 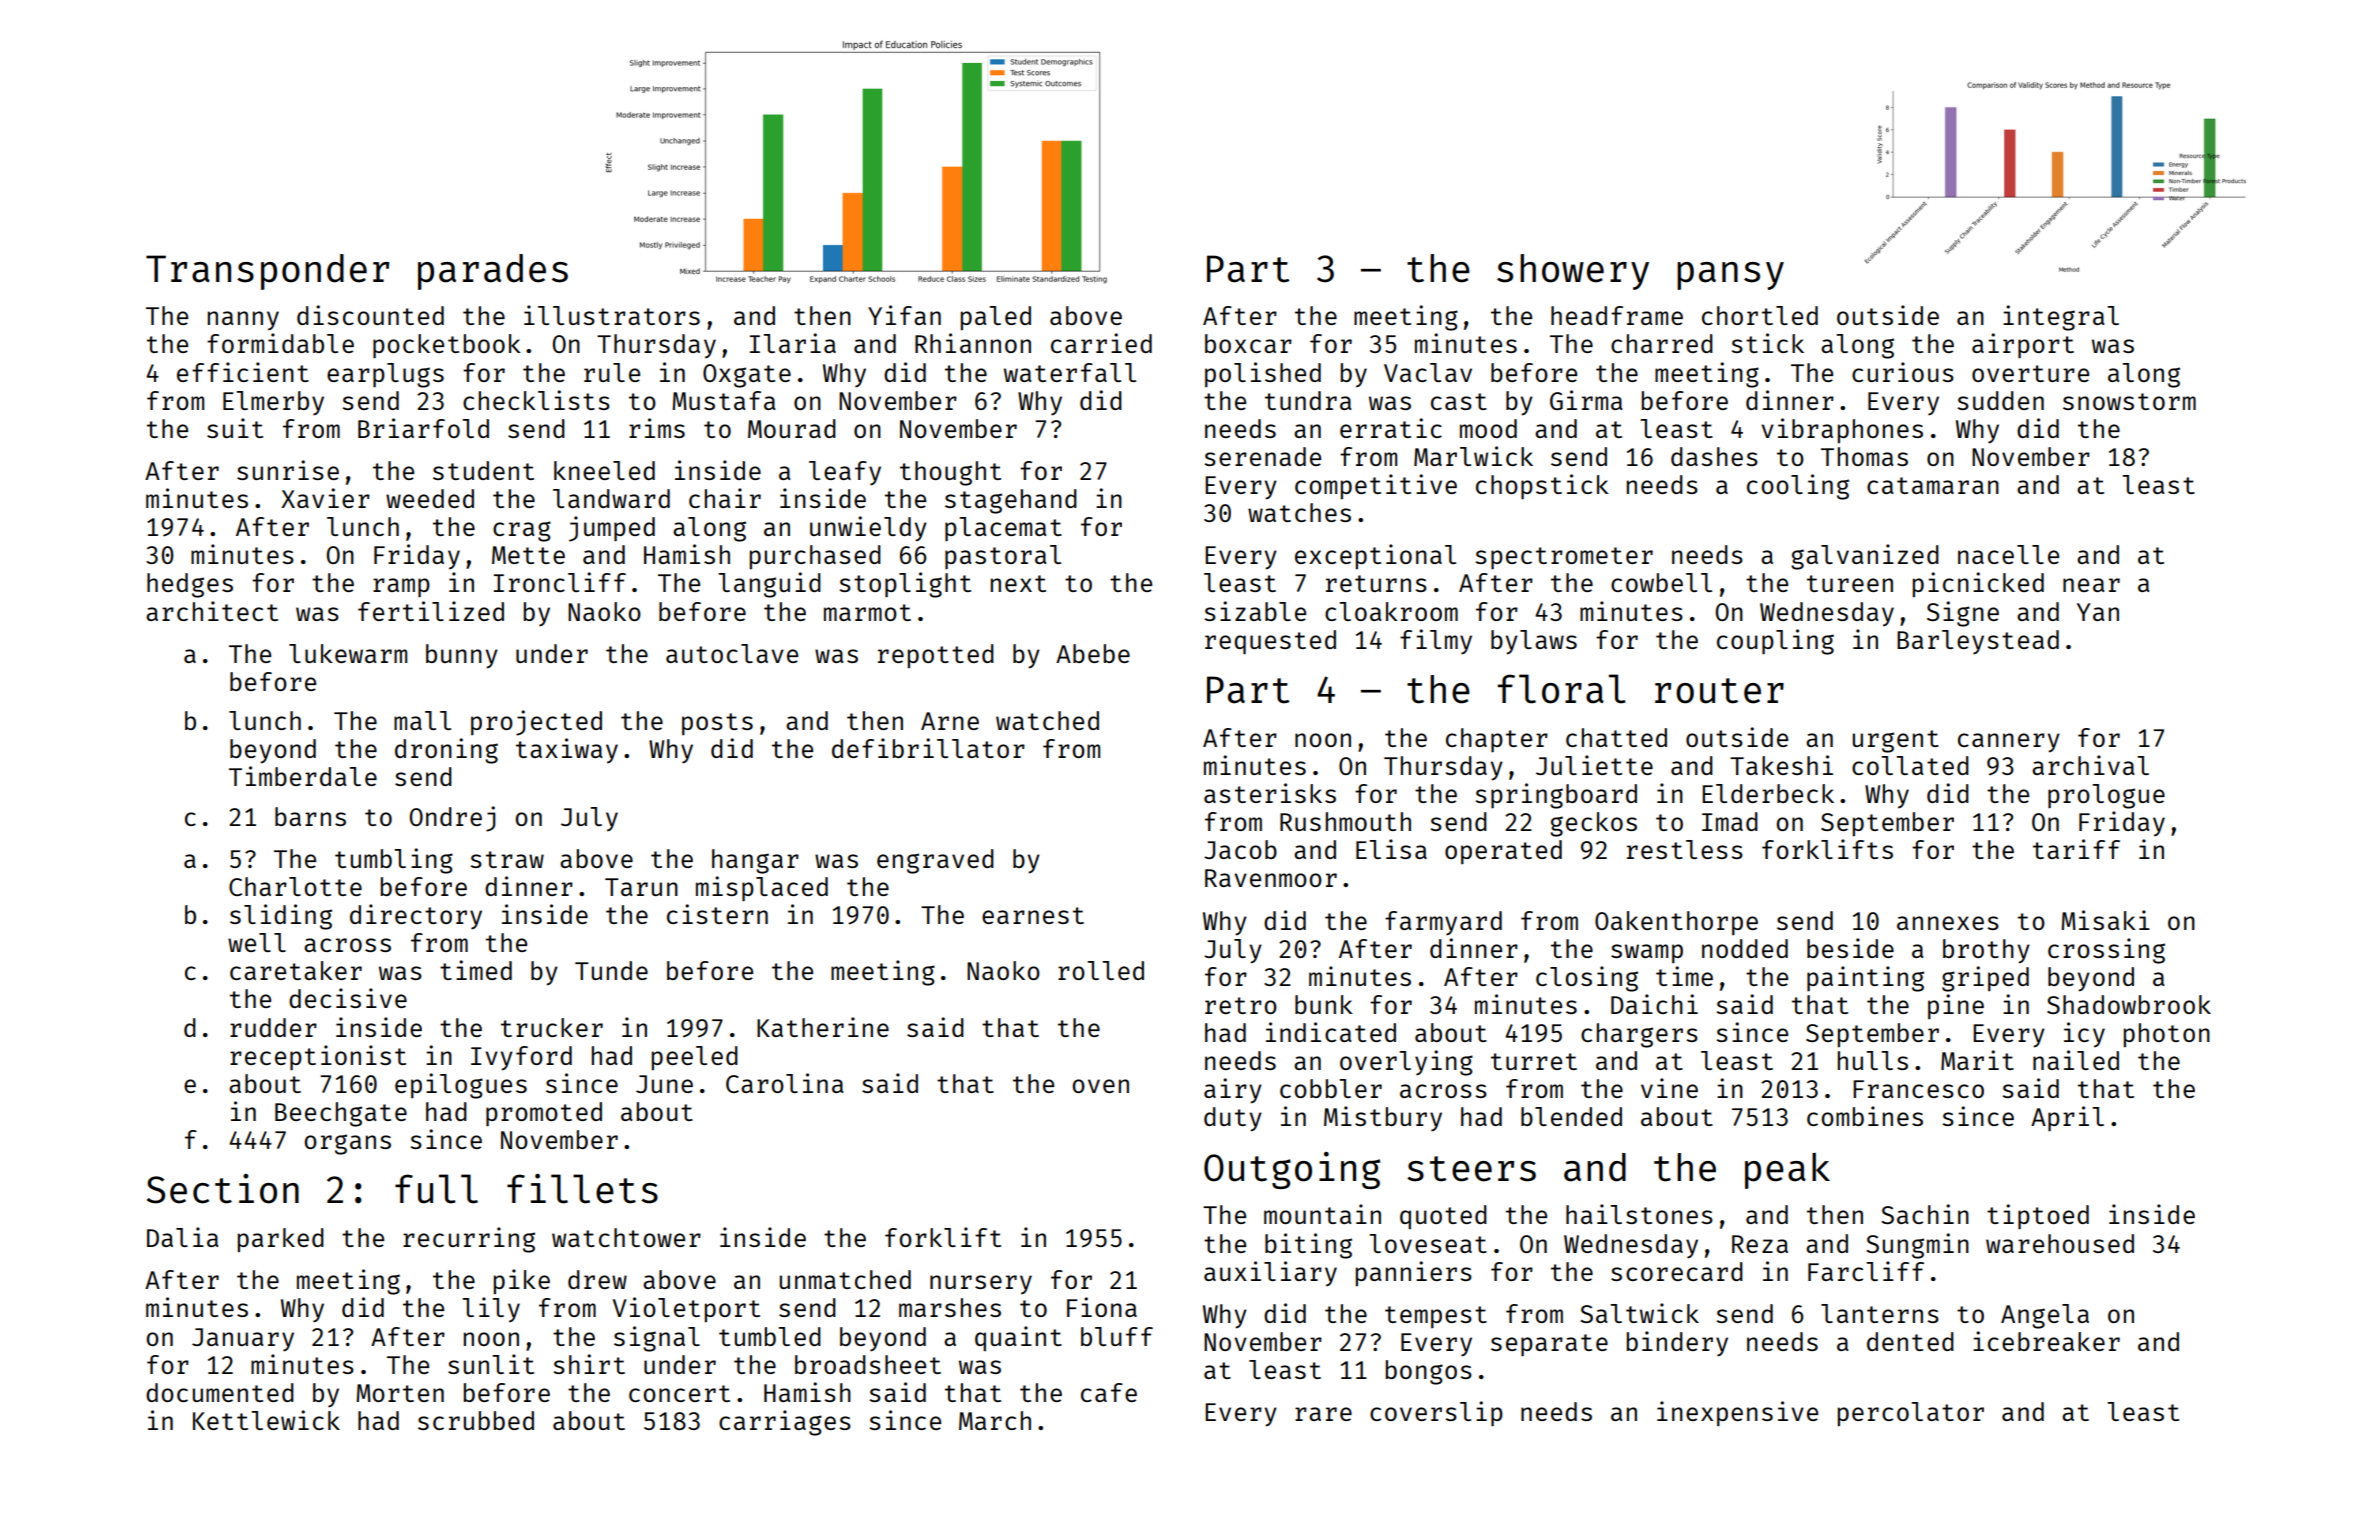 What do you see at coordinates (725, 498) in the screenshot?
I see `chair` at bounding box center [725, 498].
